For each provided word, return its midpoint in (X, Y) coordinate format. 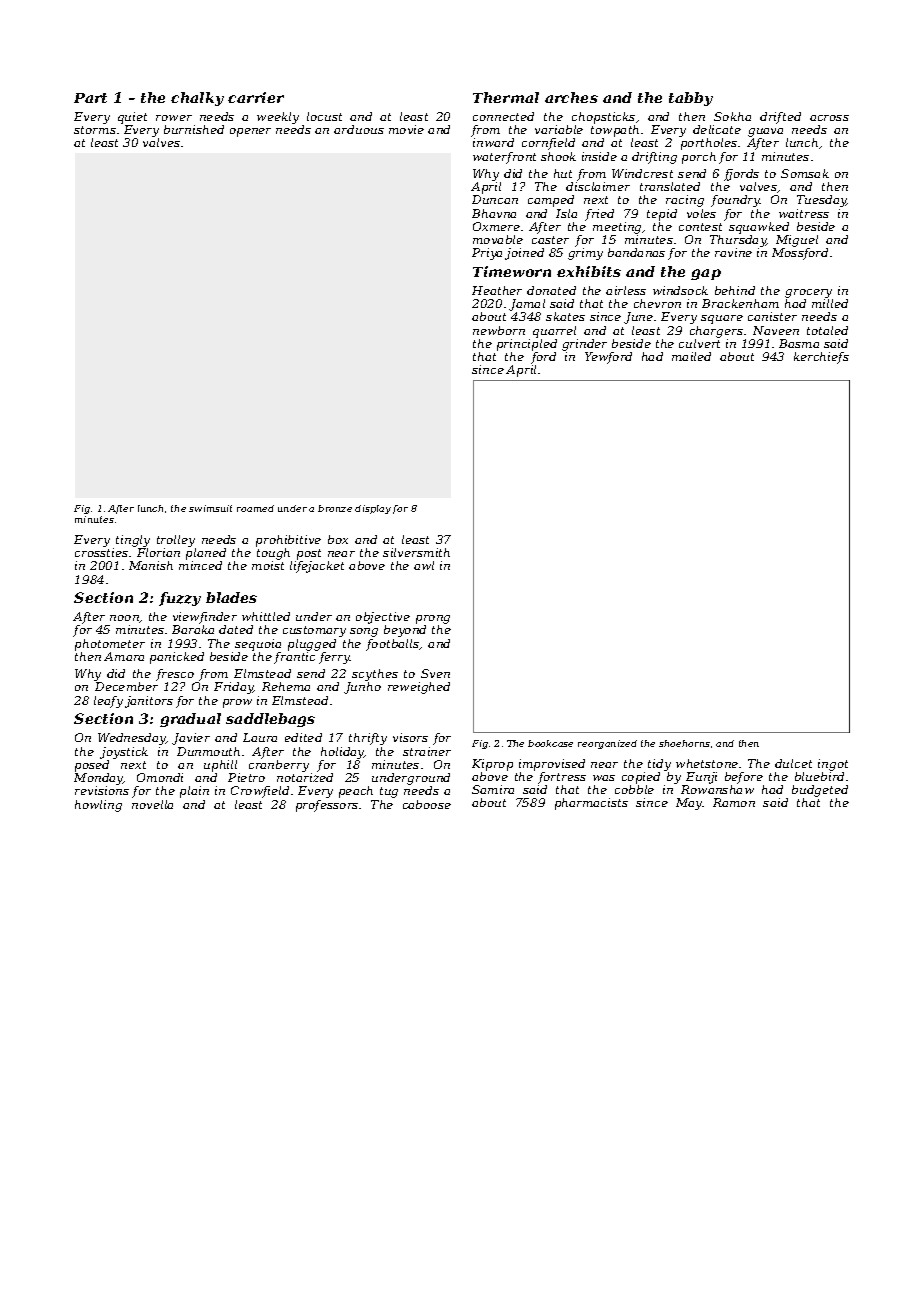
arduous (359, 129)
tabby (691, 99)
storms (95, 130)
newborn (499, 330)
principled (527, 345)
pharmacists (591, 804)
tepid (662, 215)
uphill (220, 766)
